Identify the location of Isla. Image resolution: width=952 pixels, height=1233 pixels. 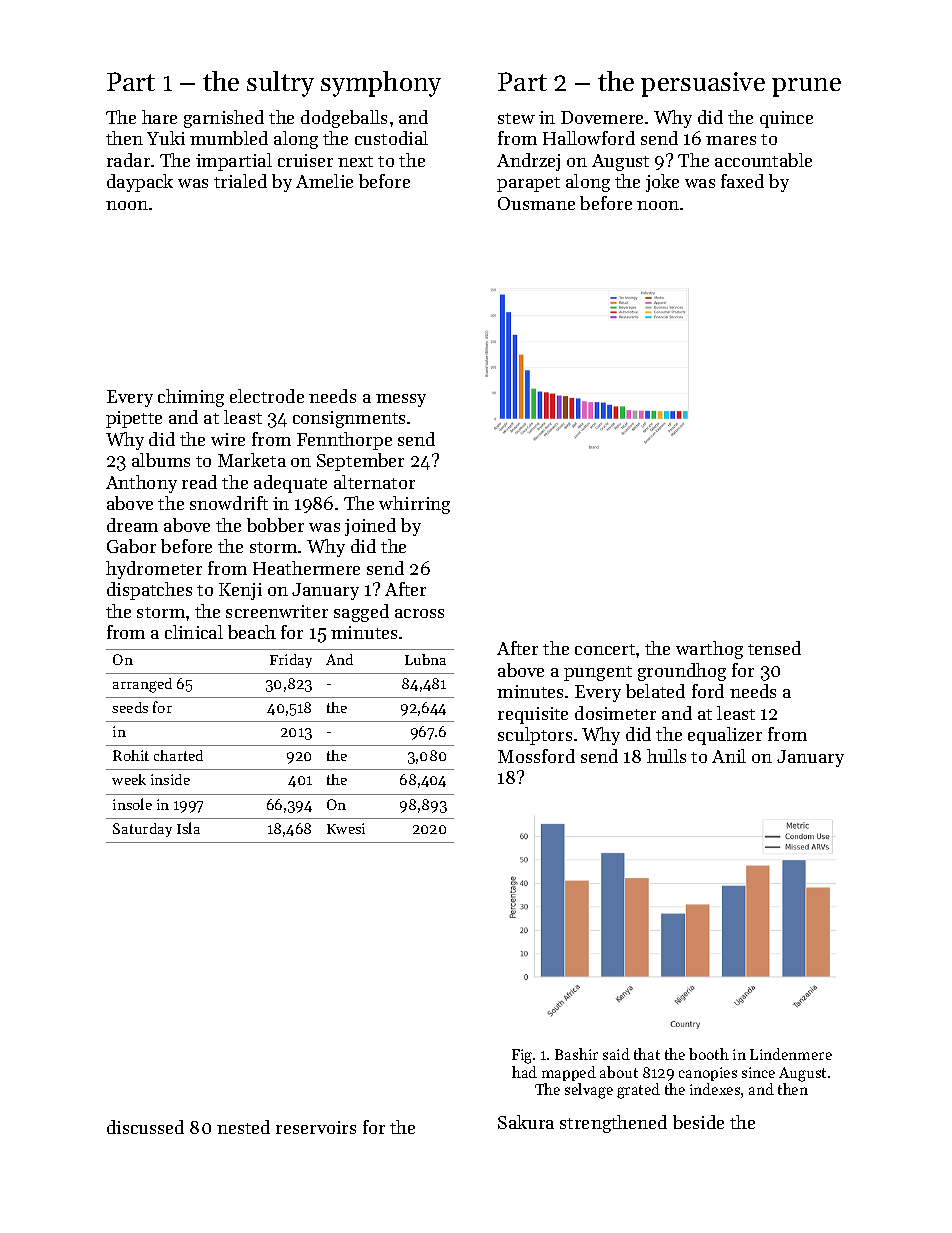
(188, 828).
